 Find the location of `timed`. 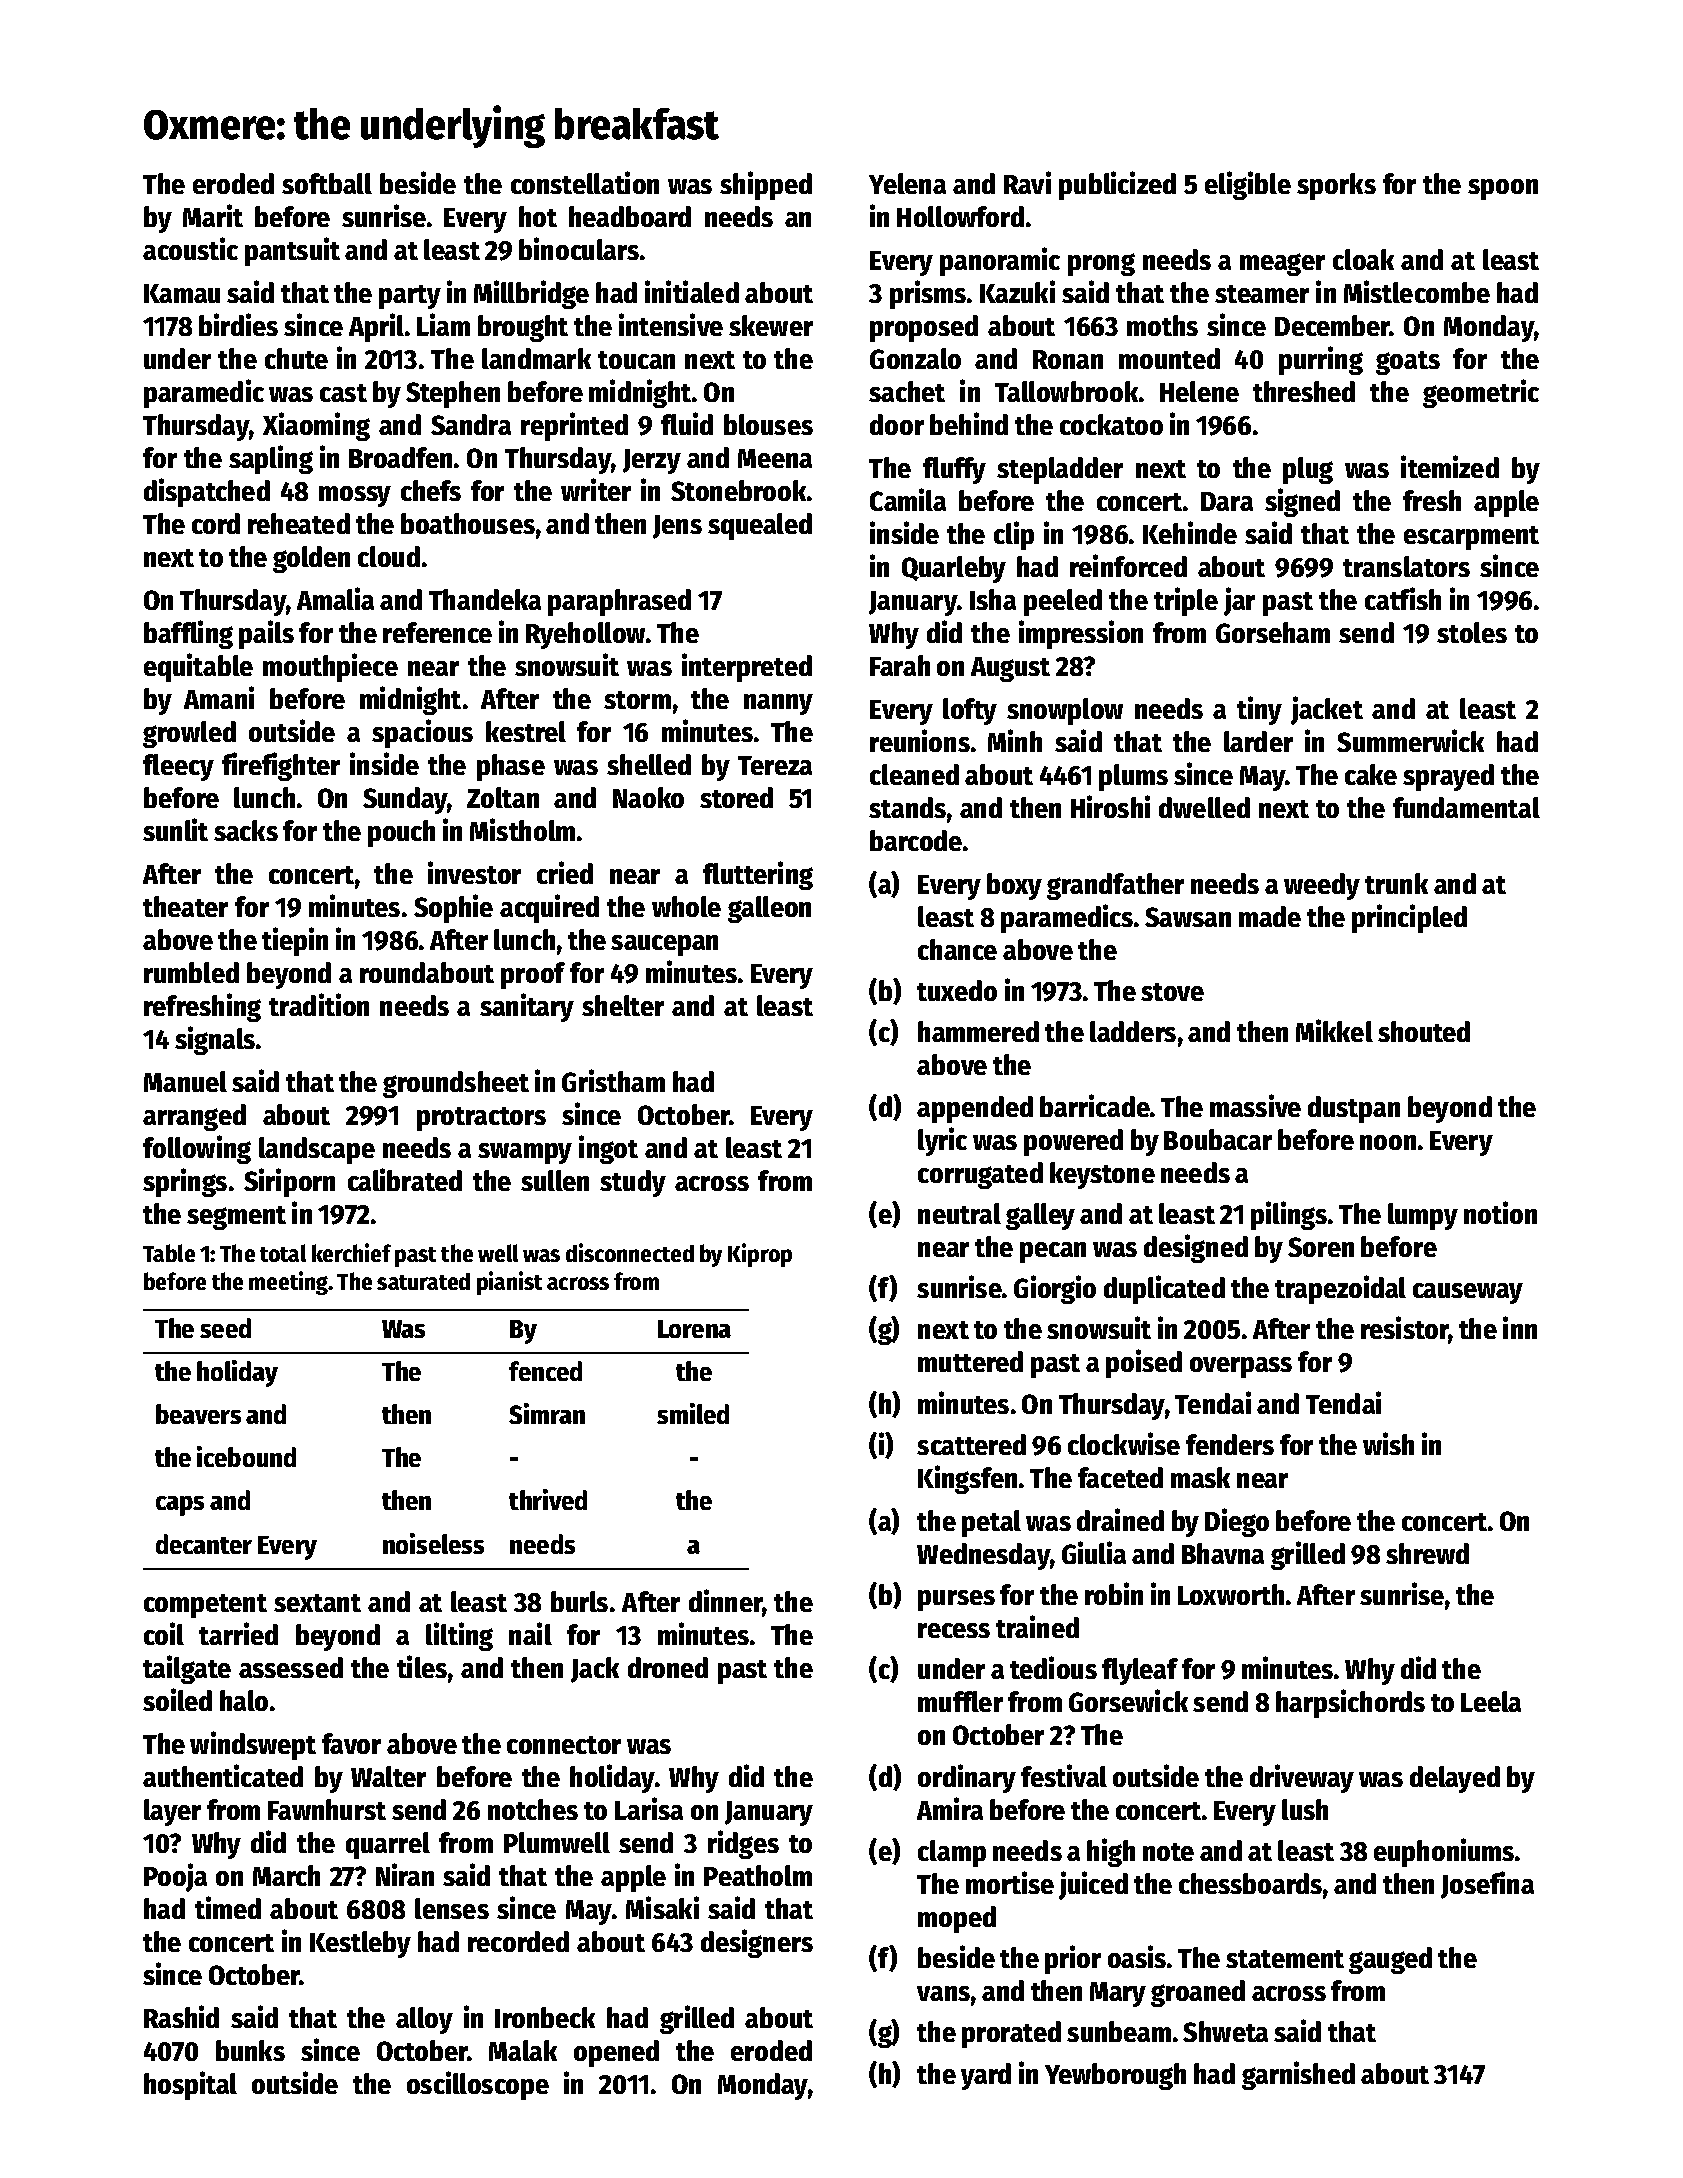

timed is located at coordinates (228, 1907).
